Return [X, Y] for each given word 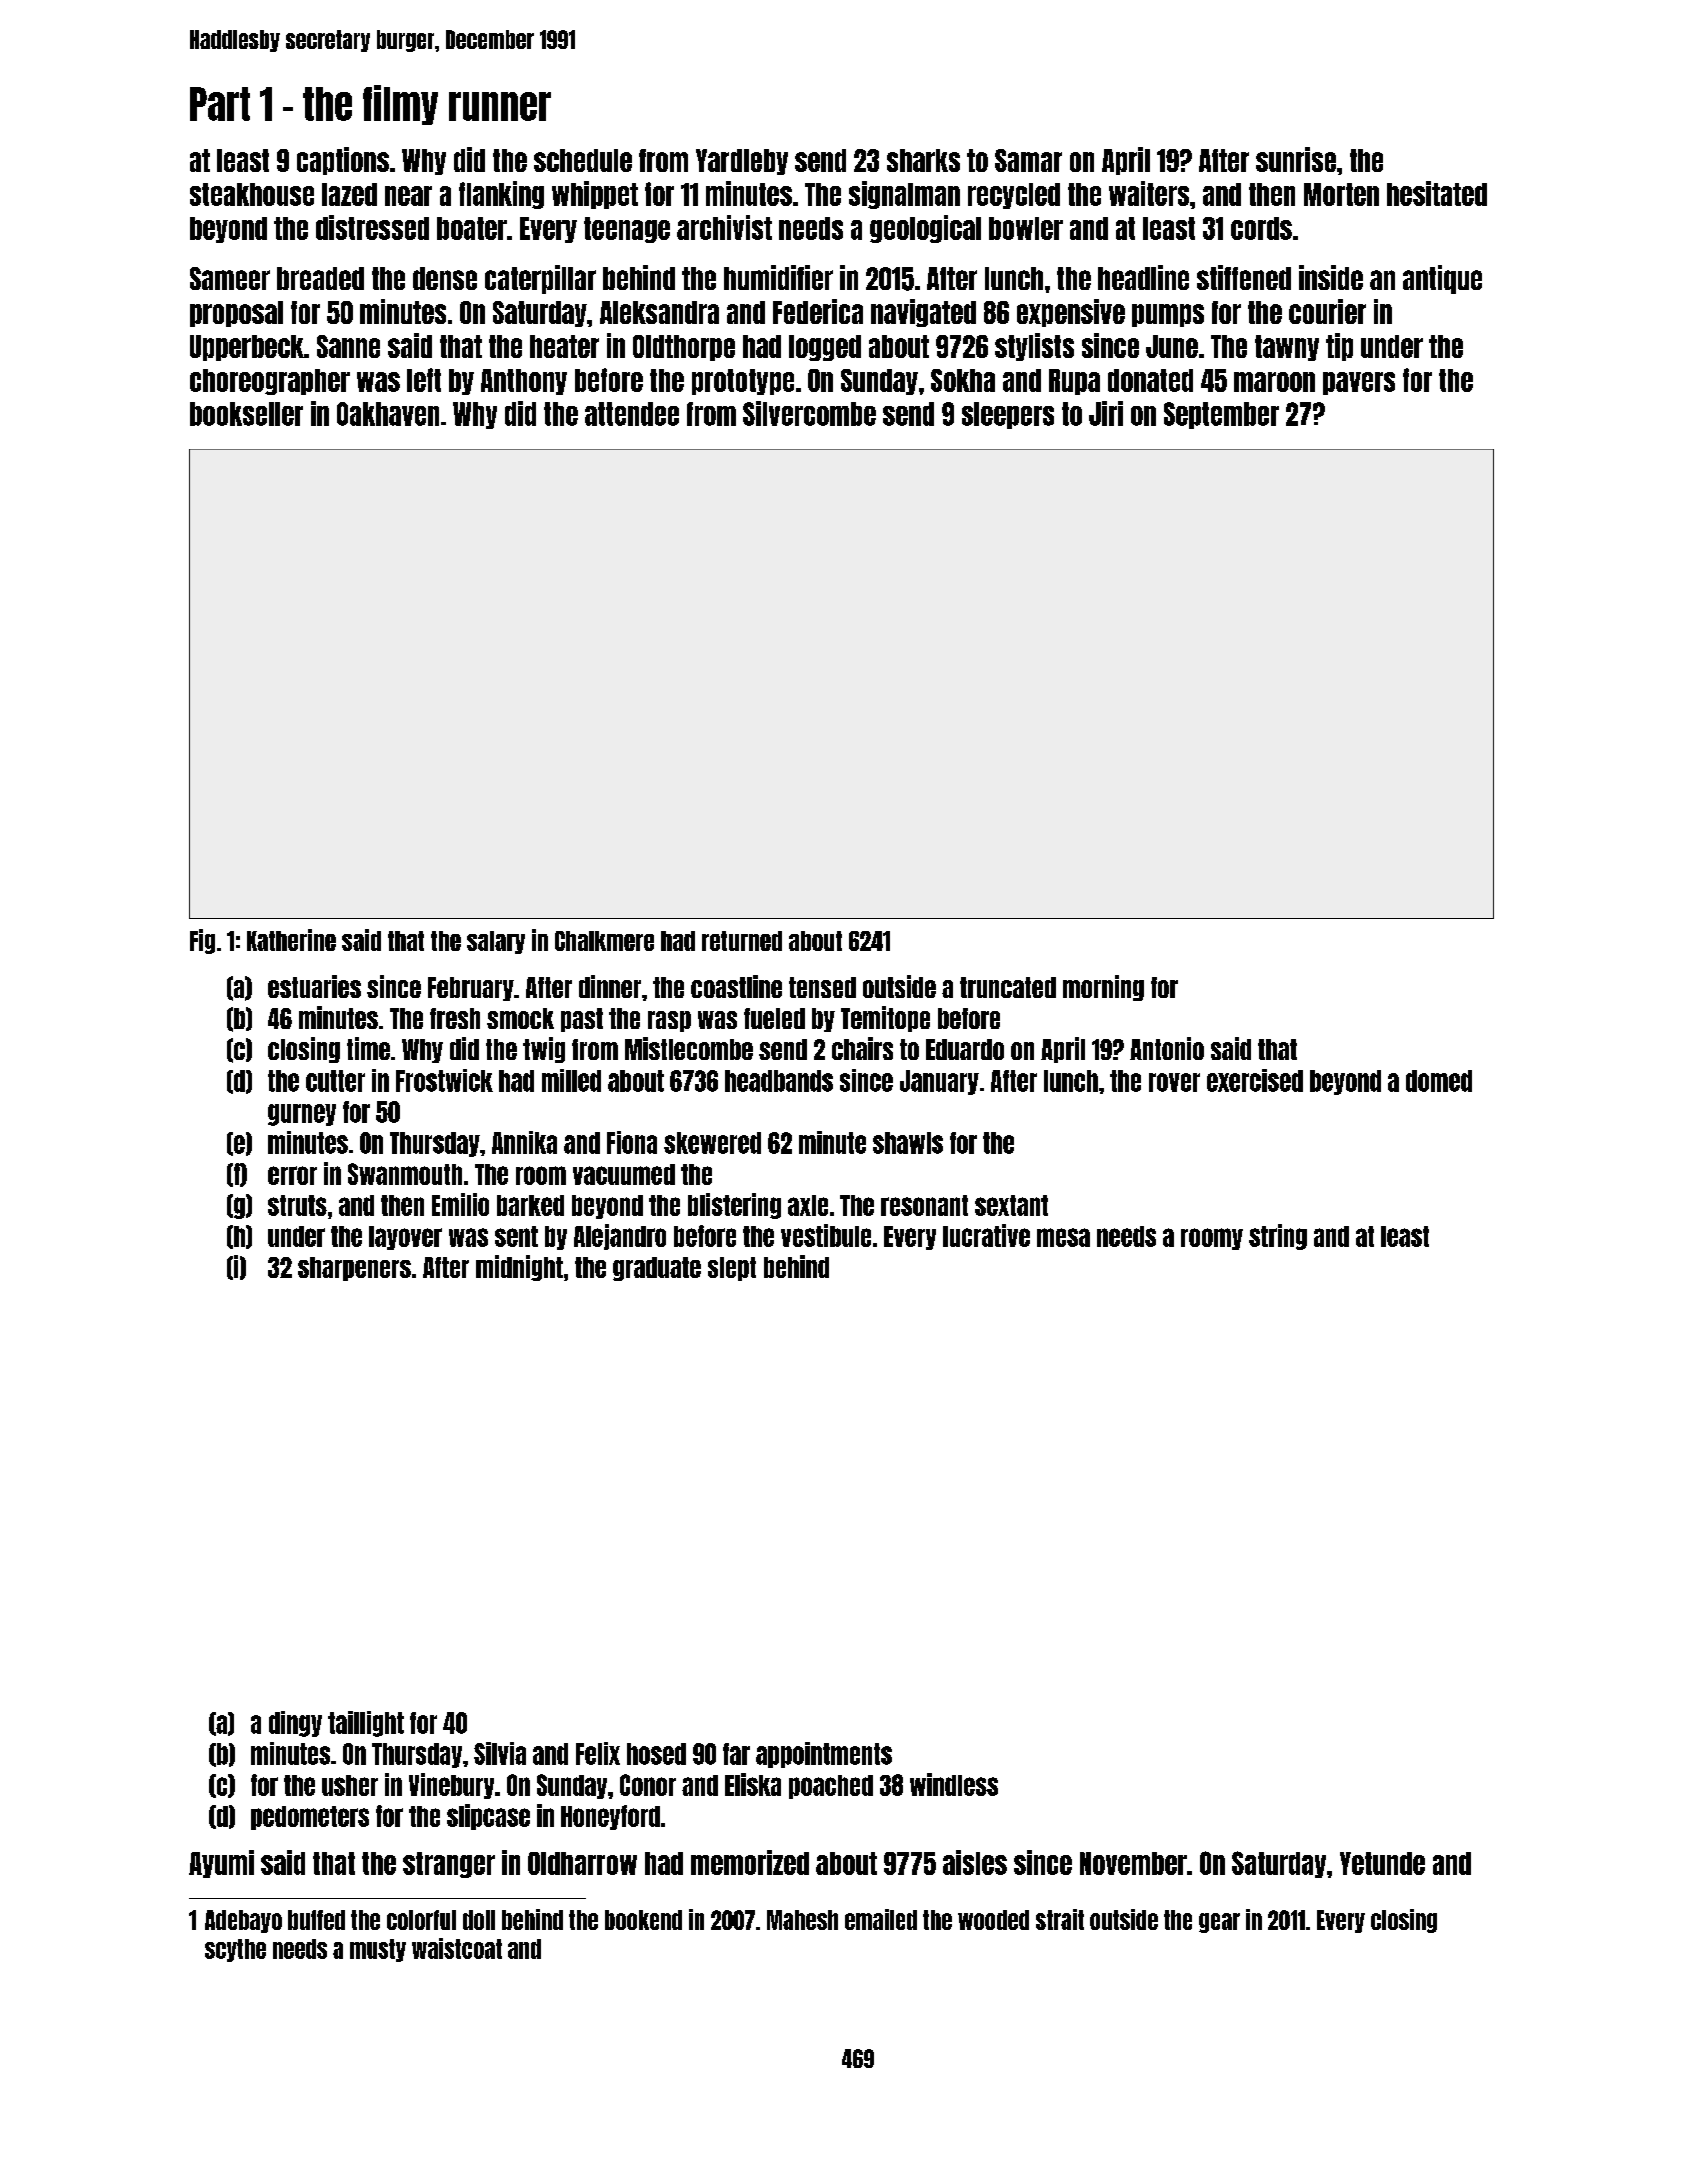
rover [1174, 1082]
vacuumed [624, 1174]
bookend [643, 1920]
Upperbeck [247, 348]
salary [496, 942]
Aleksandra [659, 312]
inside [1331, 277]
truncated [1008, 987]
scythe [235, 1950]
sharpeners [354, 1269]
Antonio [1167, 1048]
